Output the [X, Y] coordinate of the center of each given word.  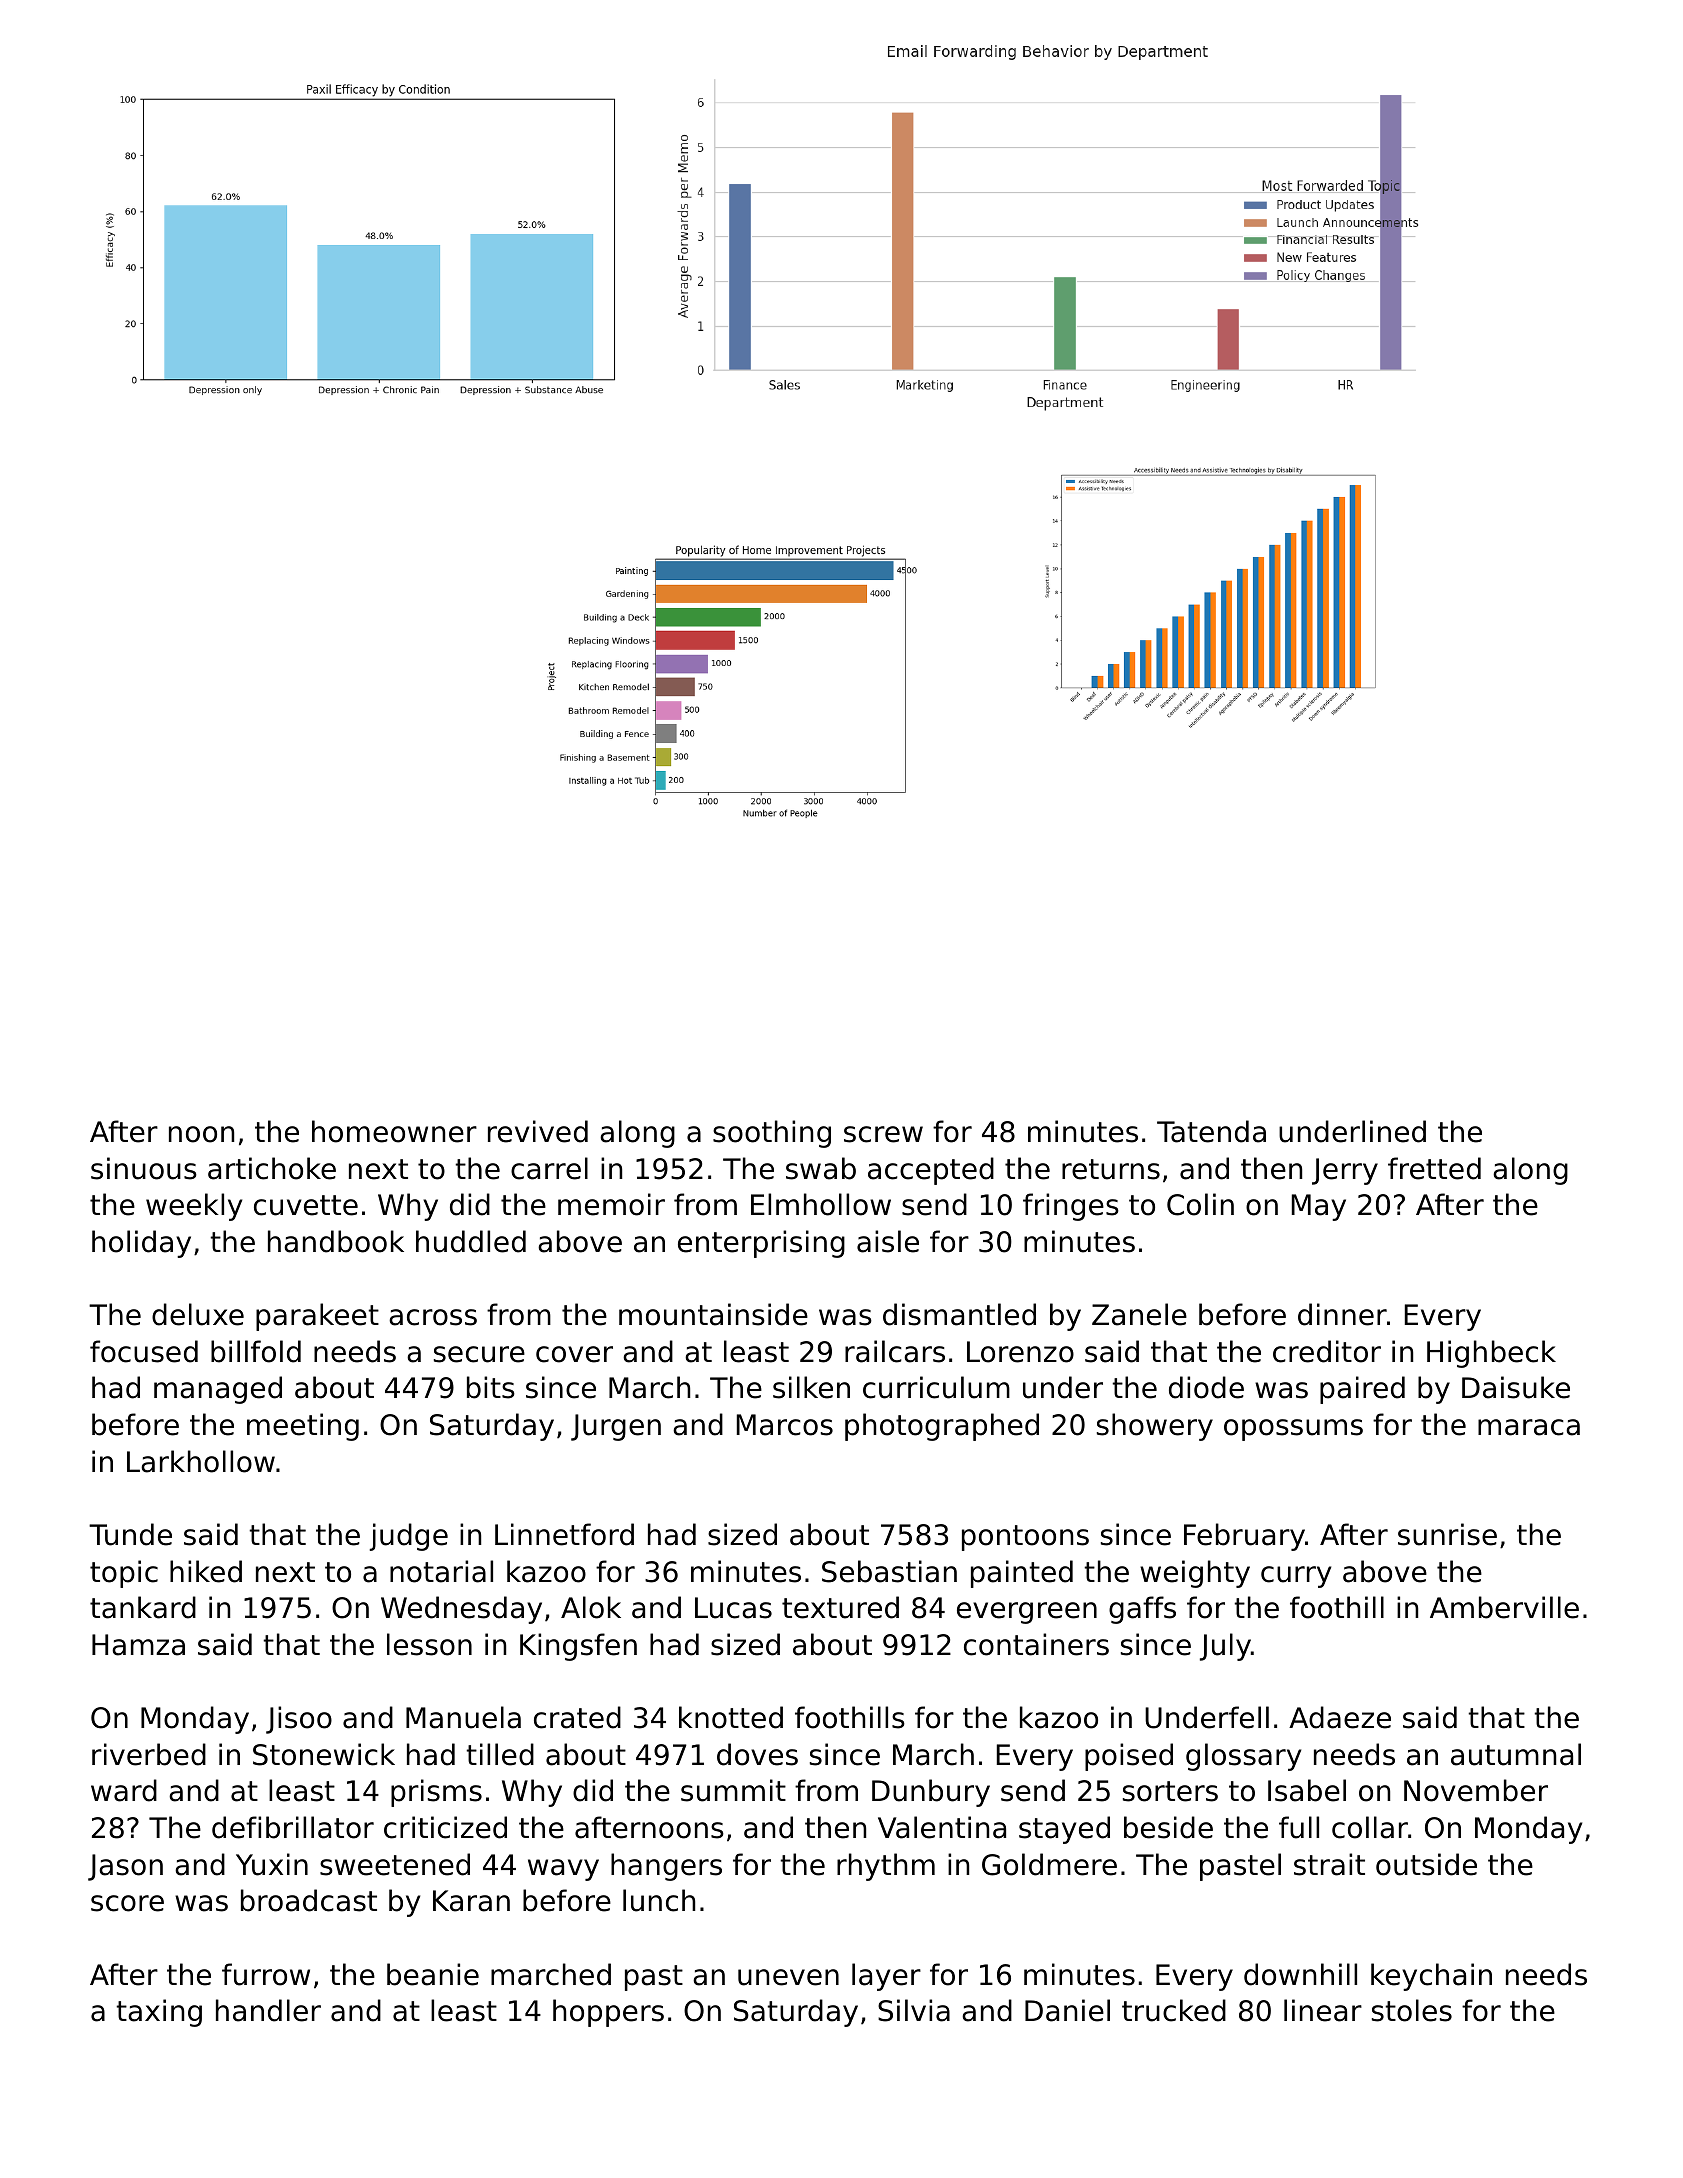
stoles [1412, 2010]
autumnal [1516, 1754]
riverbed [149, 1754]
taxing [159, 2013]
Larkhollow [201, 1461]
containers [1036, 1644]
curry [1296, 1577]
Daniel [1067, 2010]
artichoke [272, 1168]
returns [1111, 1169]
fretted [1434, 1168]
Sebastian [889, 1571]
